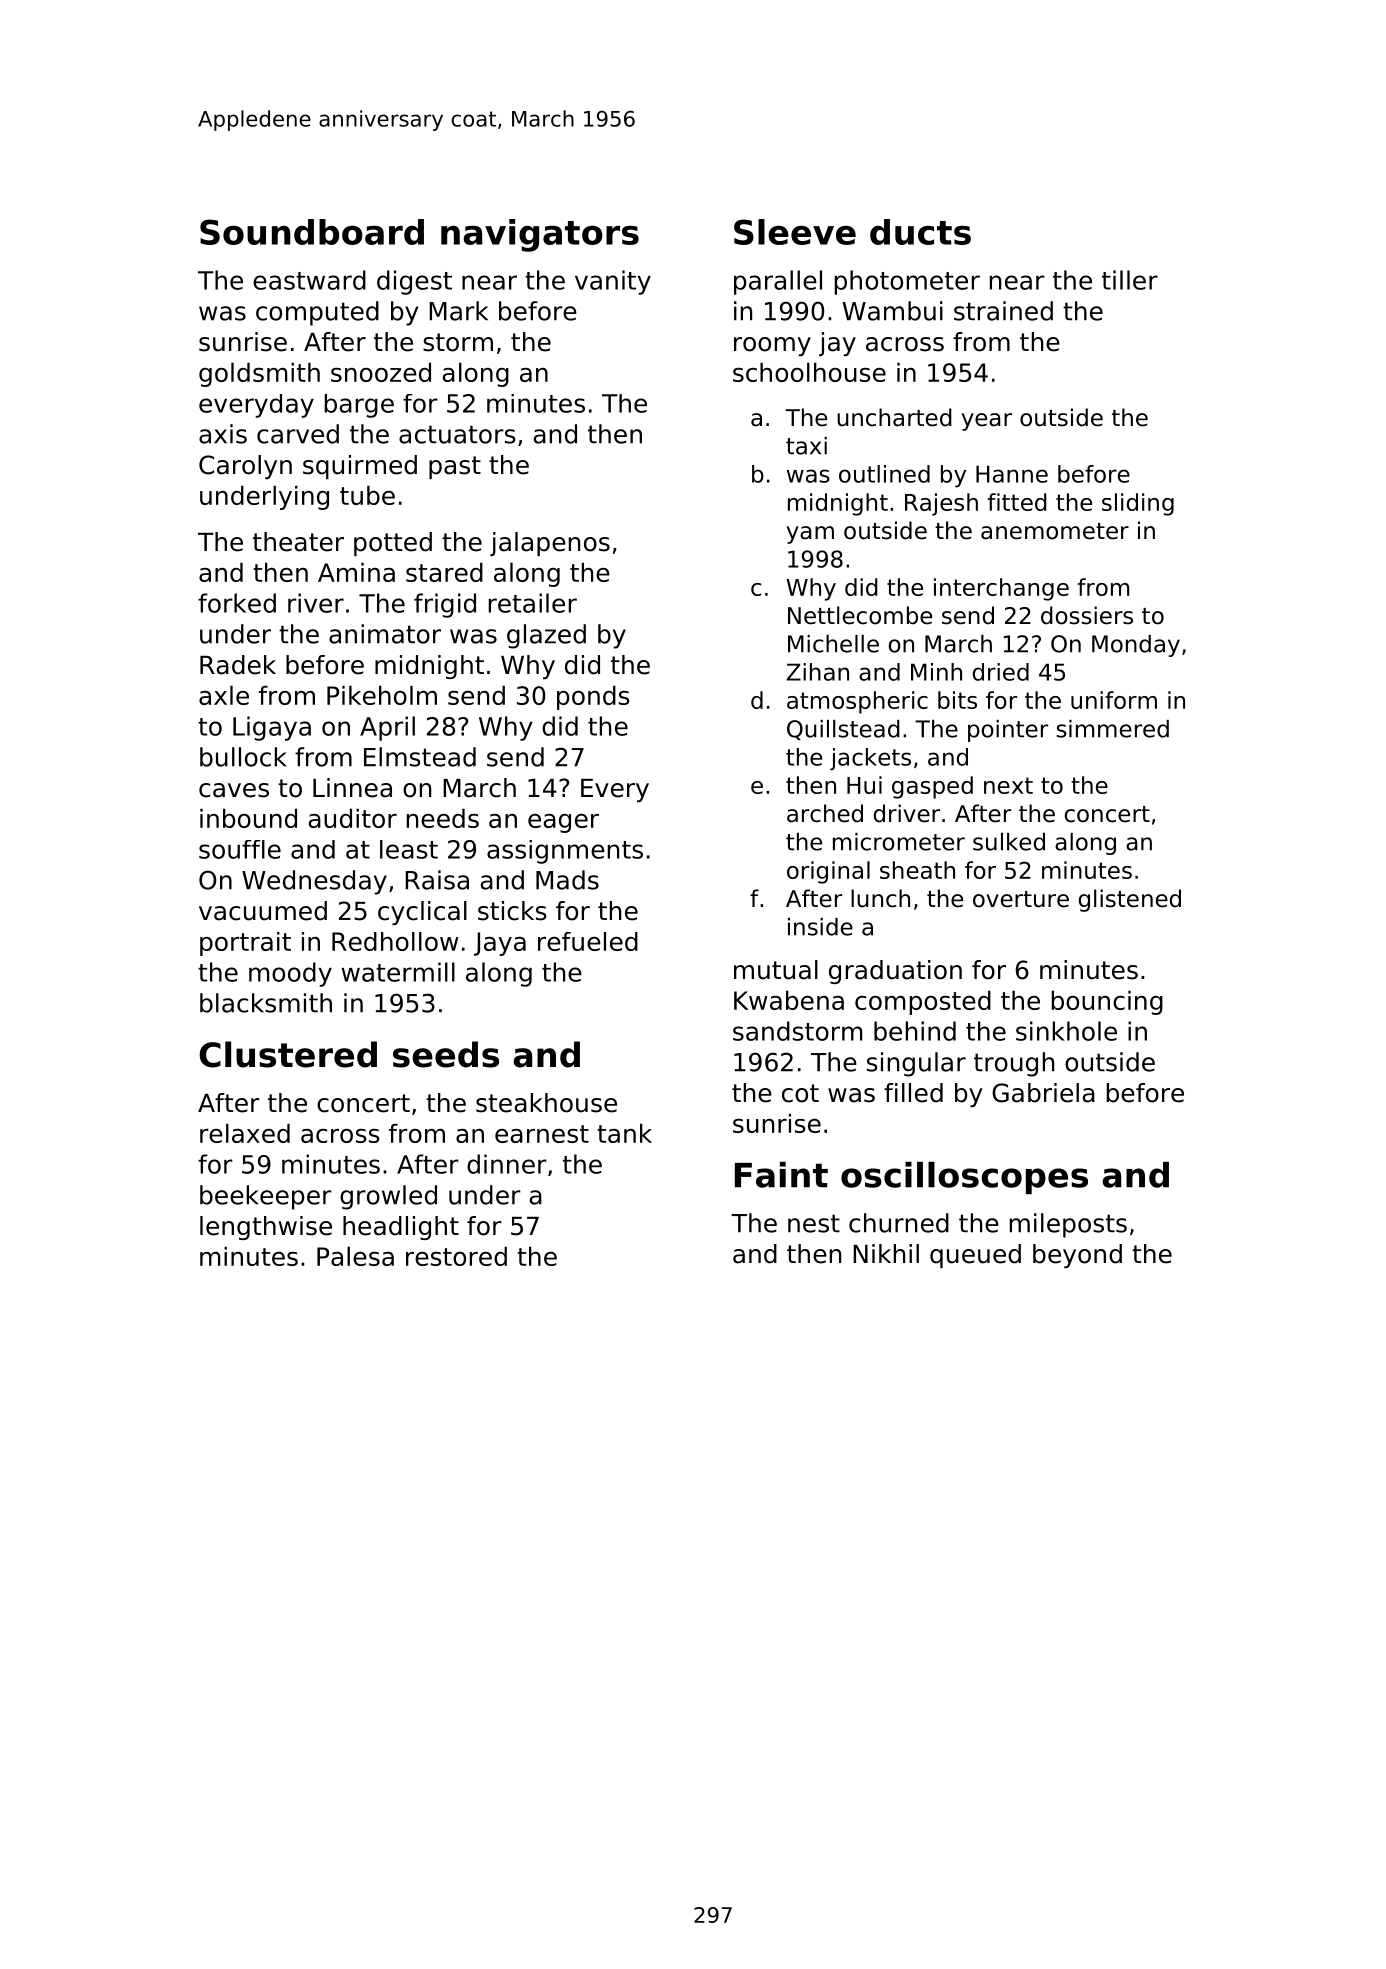 Image resolution: width=1386 pixels, height=1969 pixels. What do you see at coordinates (789, 1000) in the document?
I see `Kwabena` at bounding box center [789, 1000].
